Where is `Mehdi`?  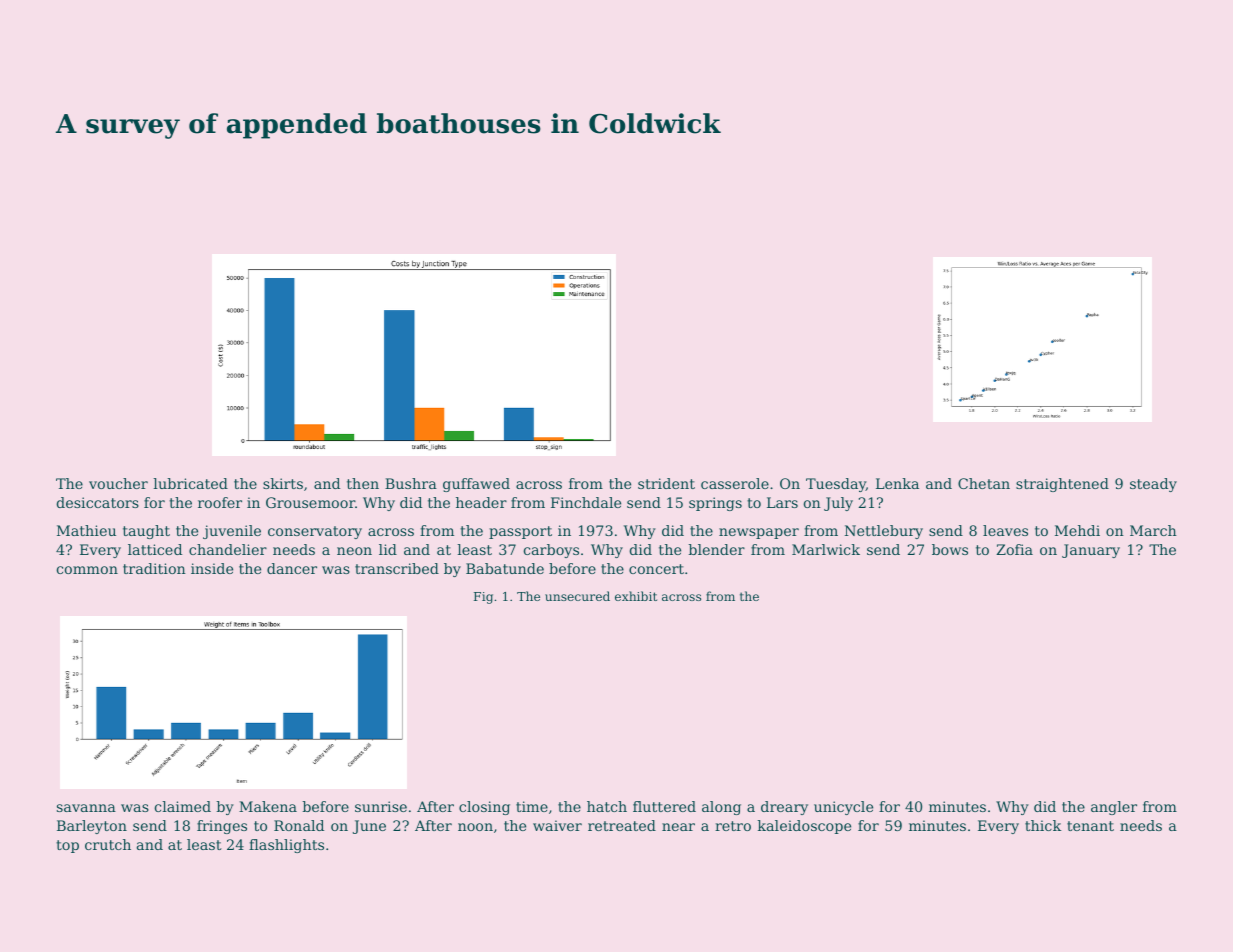 Mehdi is located at coordinates (1077, 530).
